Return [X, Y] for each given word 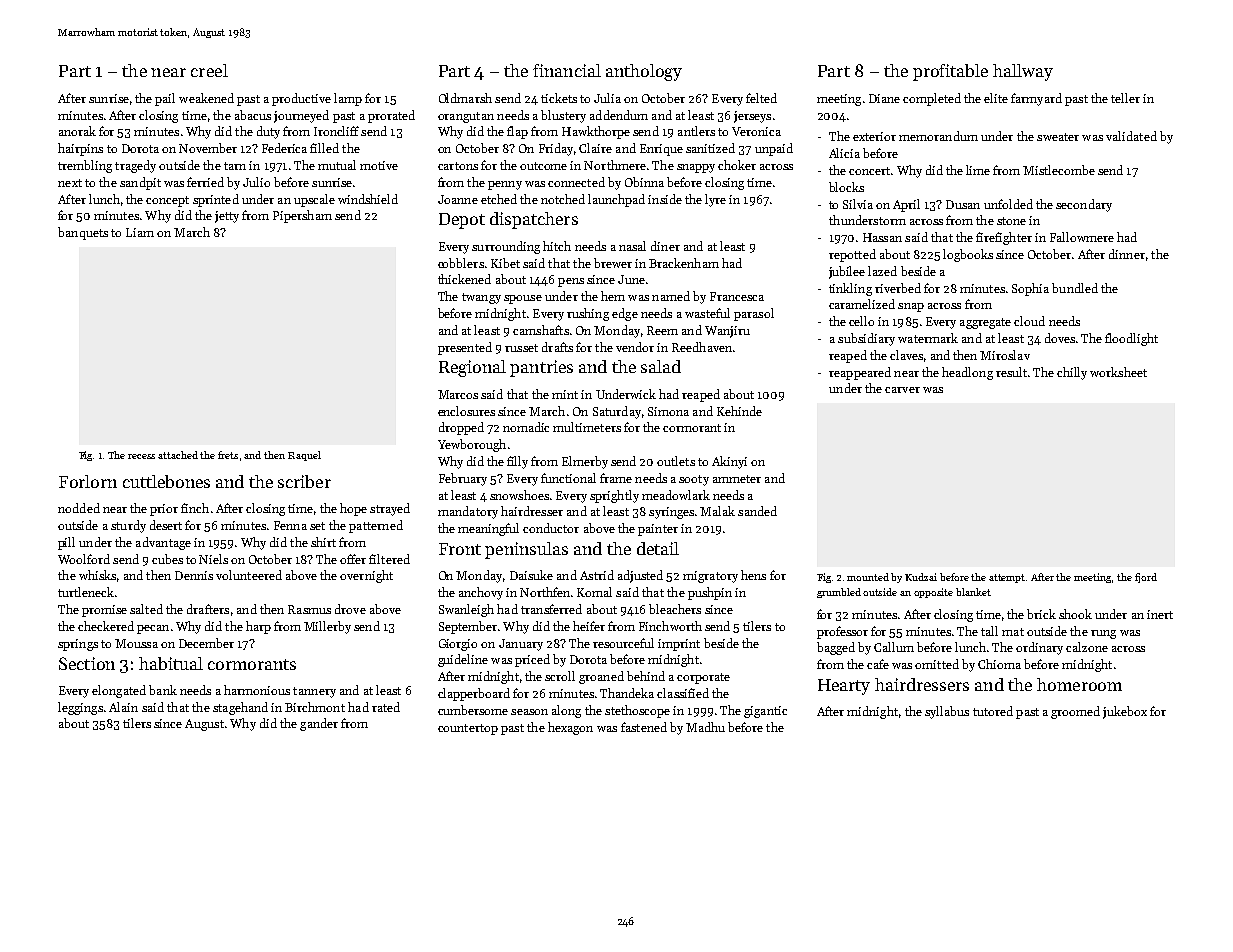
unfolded [1008, 204]
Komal [594, 592]
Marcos [458, 394]
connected [576, 182]
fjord [1146, 578]
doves [1060, 338]
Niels [213, 559]
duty [268, 132]
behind [646, 676]
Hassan [882, 237]
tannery [314, 692]
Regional [472, 368]
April [906, 205]
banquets [83, 233]
